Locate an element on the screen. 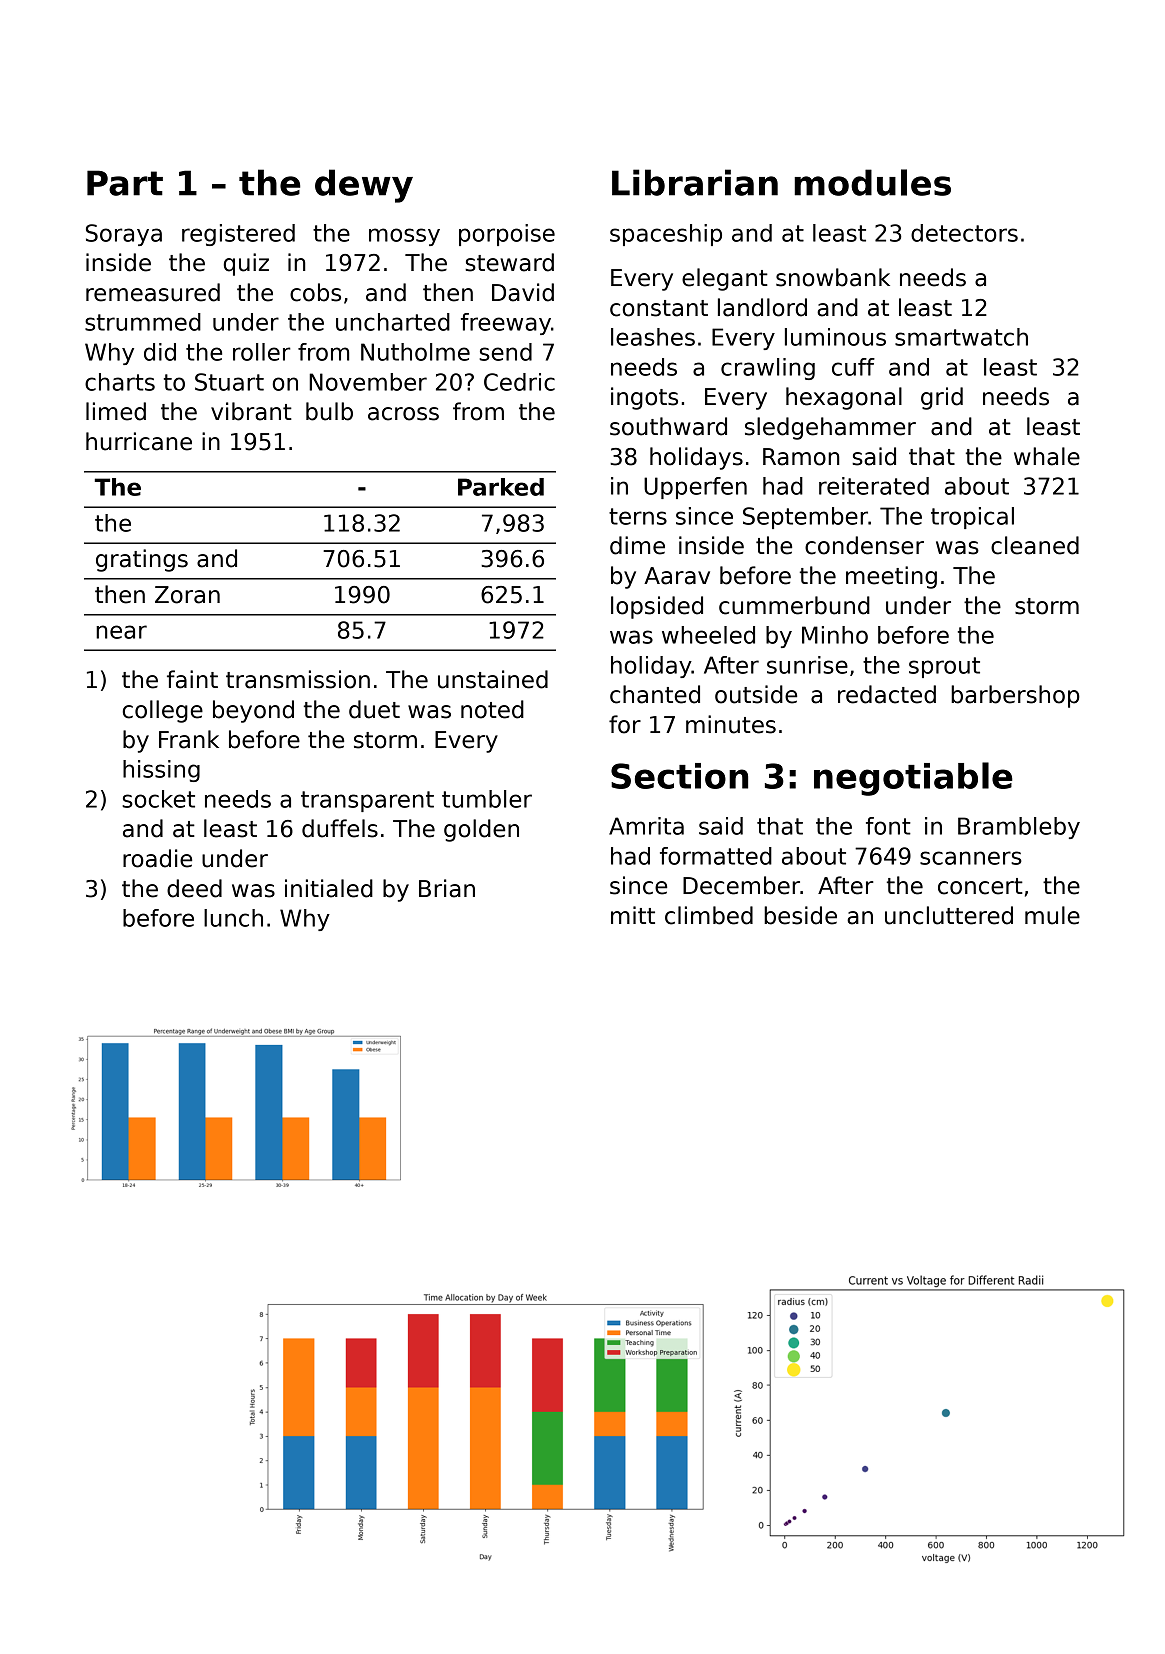  beside is located at coordinates (800, 915).
